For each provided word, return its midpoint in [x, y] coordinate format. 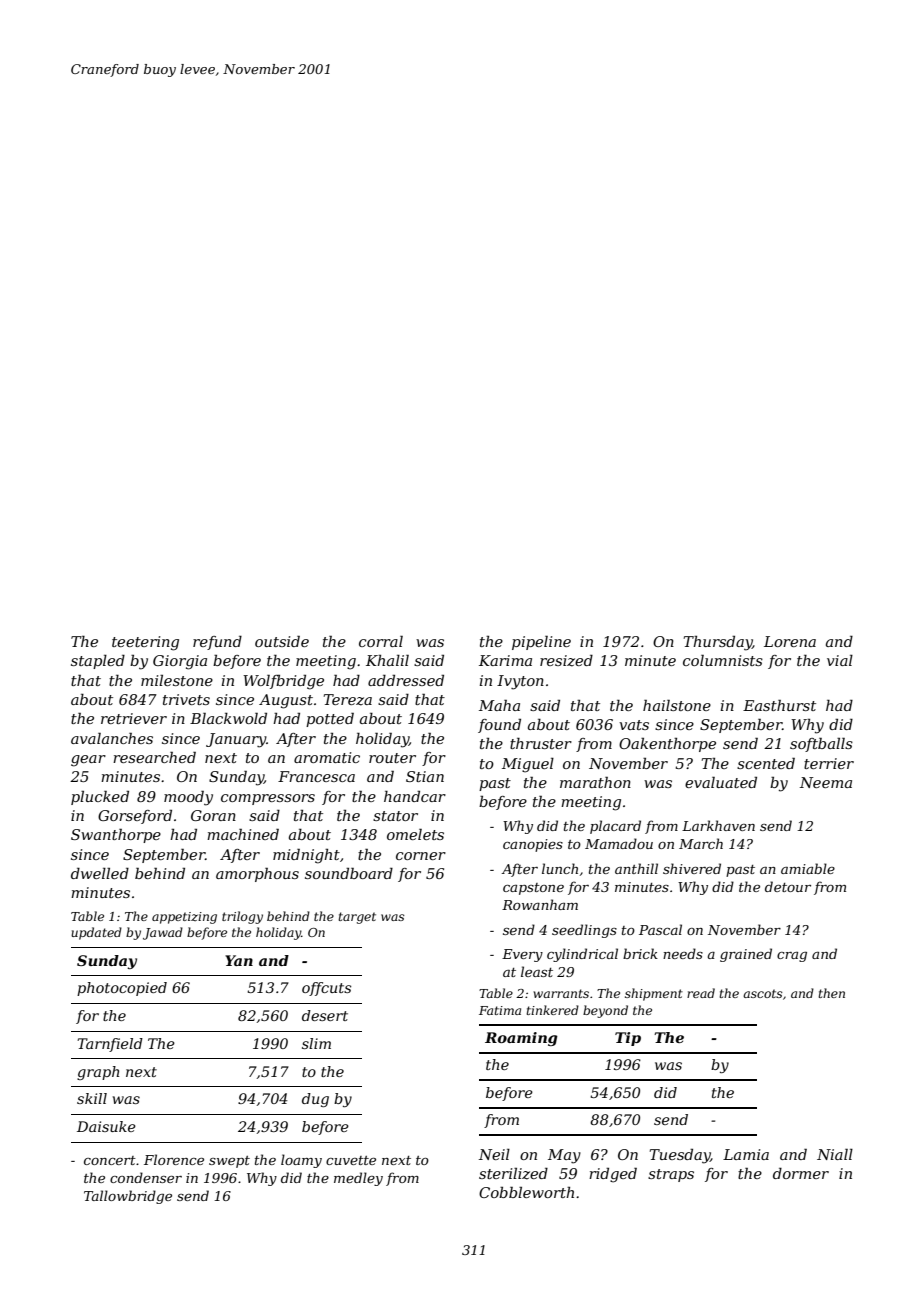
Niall [835, 1154]
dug [315, 1100]
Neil [494, 1154]
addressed [406, 680]
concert [110, 1160]
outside [282, 641]
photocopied [122, 989]
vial [840, 660]
